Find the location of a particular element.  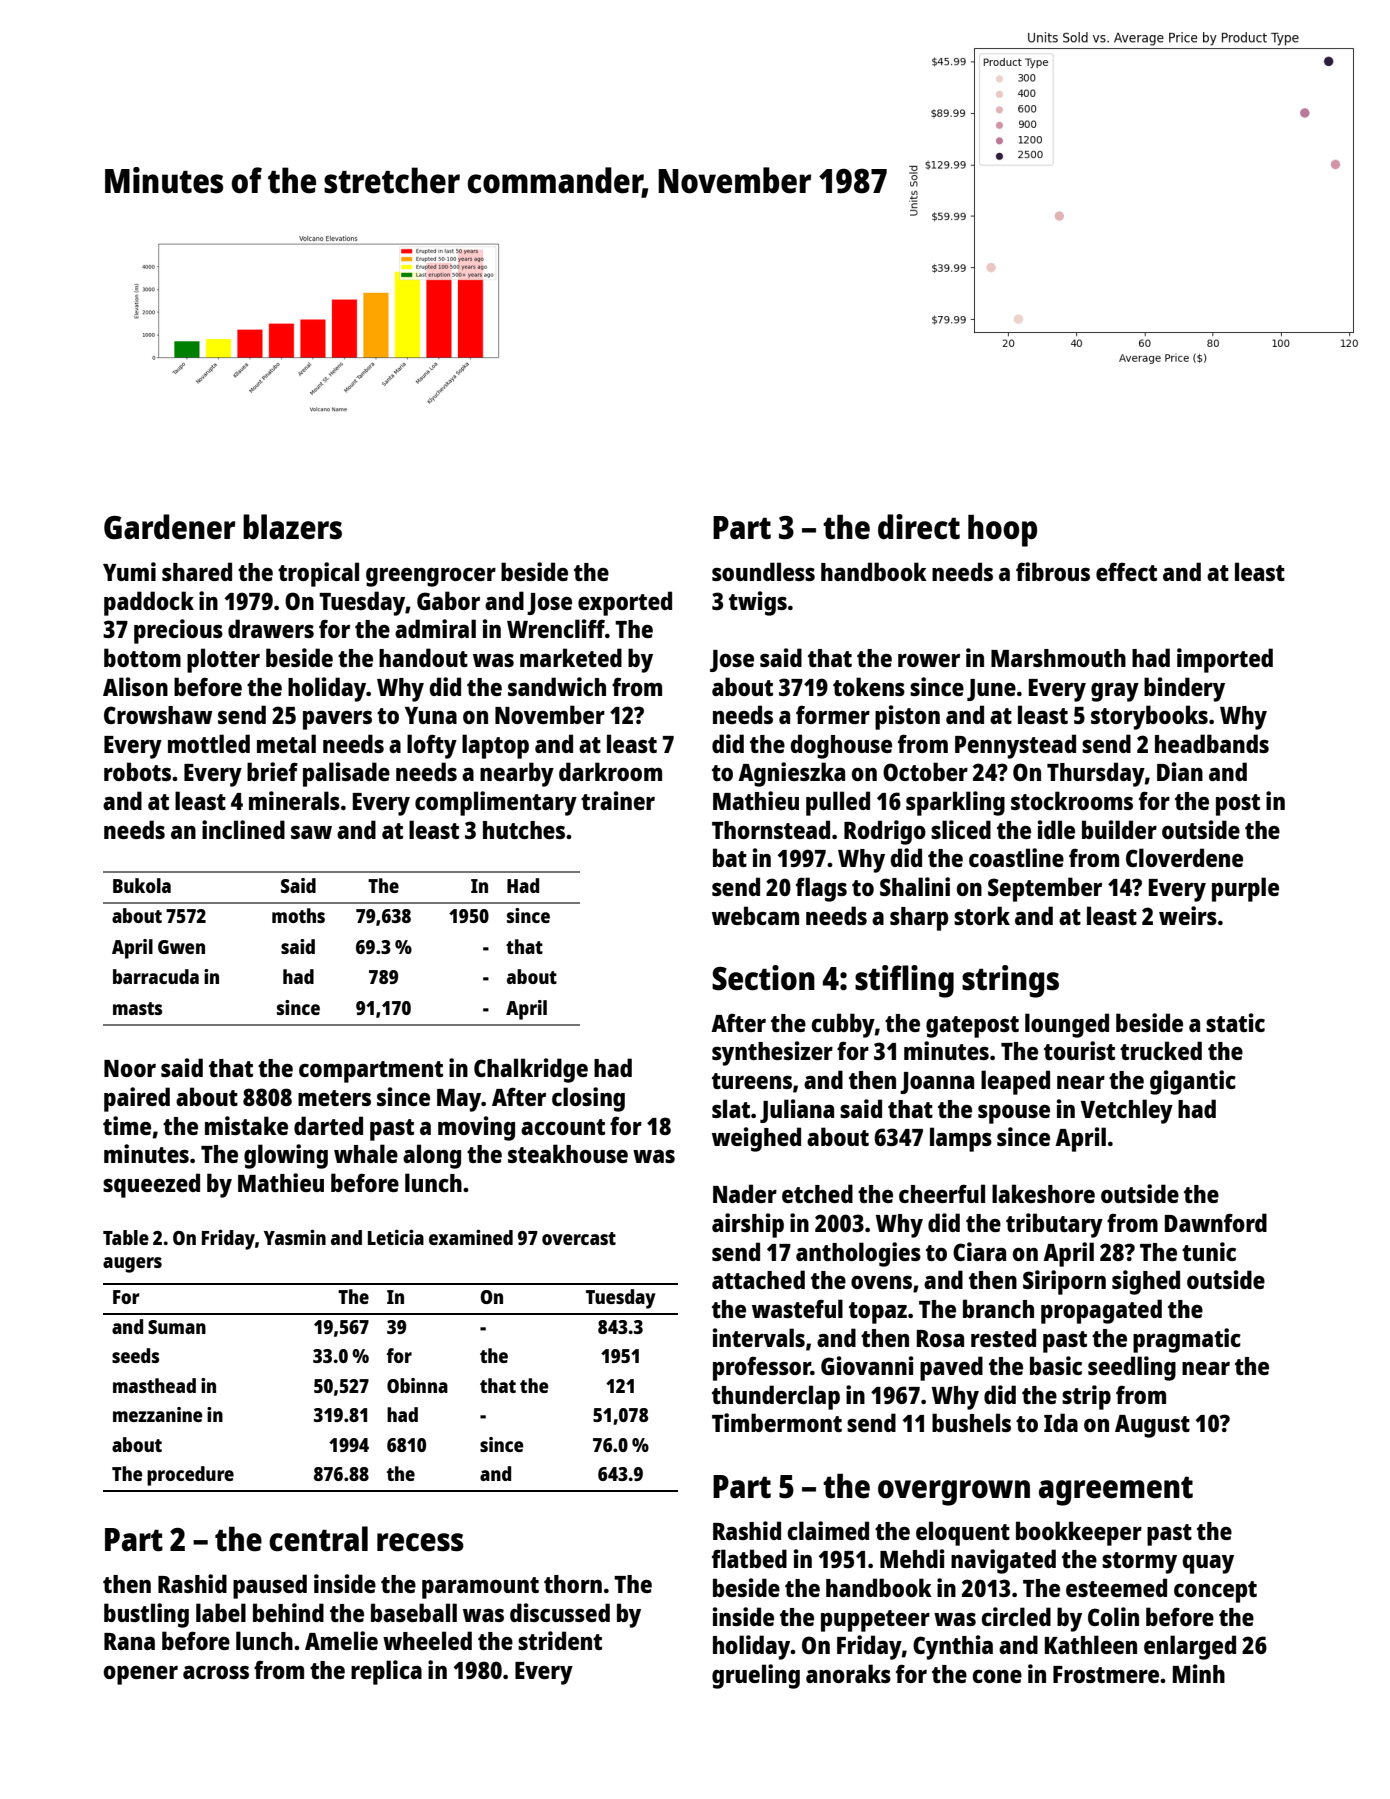

claimed is located at coordinates (828, 1530).
